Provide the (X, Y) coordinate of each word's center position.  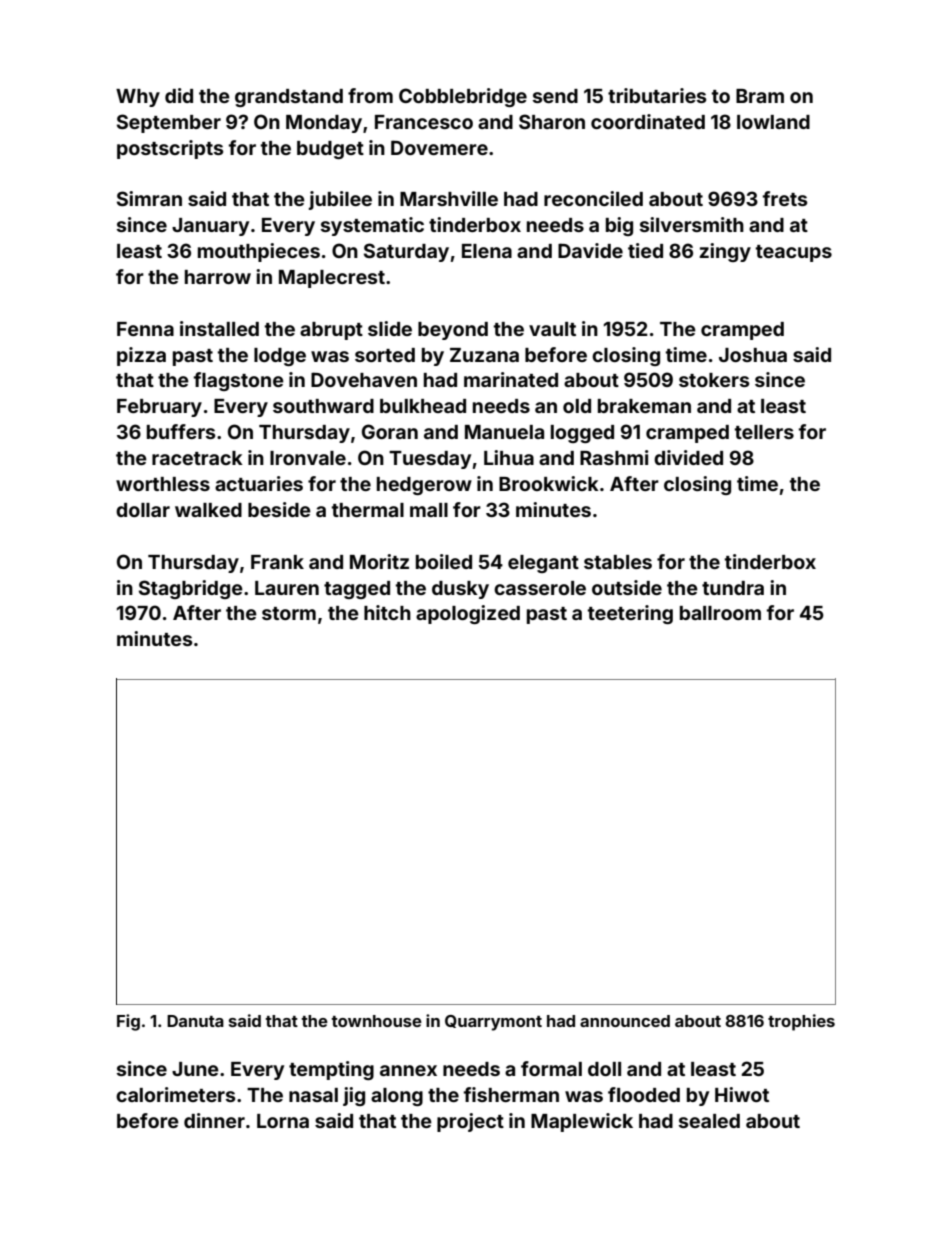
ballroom (720, 613)
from (370, 95)
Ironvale (308, 458)
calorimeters (175, 1094)
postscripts (170, 149)
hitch (387, 612)
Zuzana (484, 355)
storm (289, 613)
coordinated (648, 121)
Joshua (753, 355)
